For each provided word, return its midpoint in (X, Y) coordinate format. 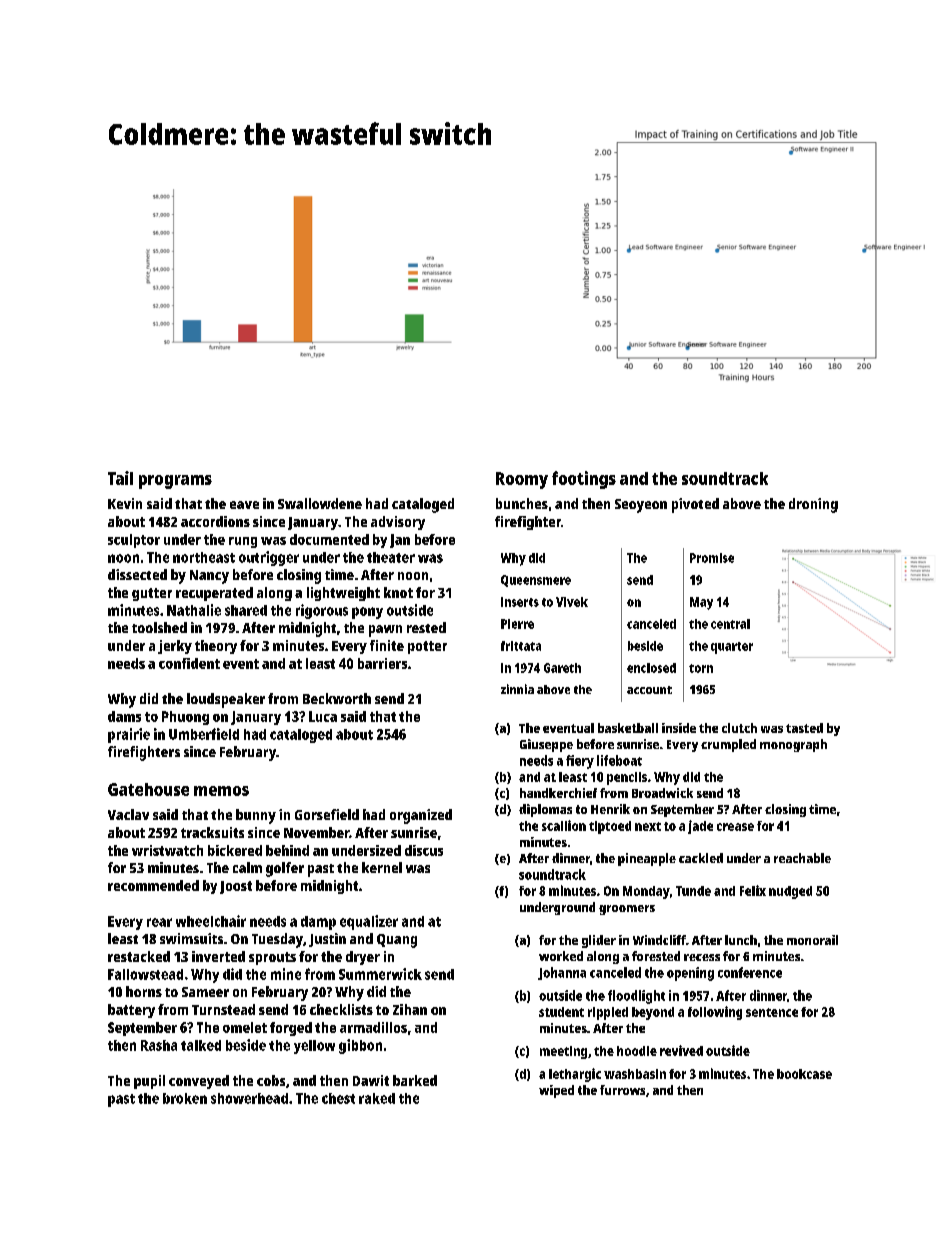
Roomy (522, 480)
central (730, 624)
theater (391, 557)
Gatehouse (148, 789)
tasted (804, 728)
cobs (271, 1080)
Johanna (562, 973)
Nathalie (194, 610)
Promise (712, 558)
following (715, 1013)
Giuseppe (546, 745)
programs (175, 482)
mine (286, 974)
